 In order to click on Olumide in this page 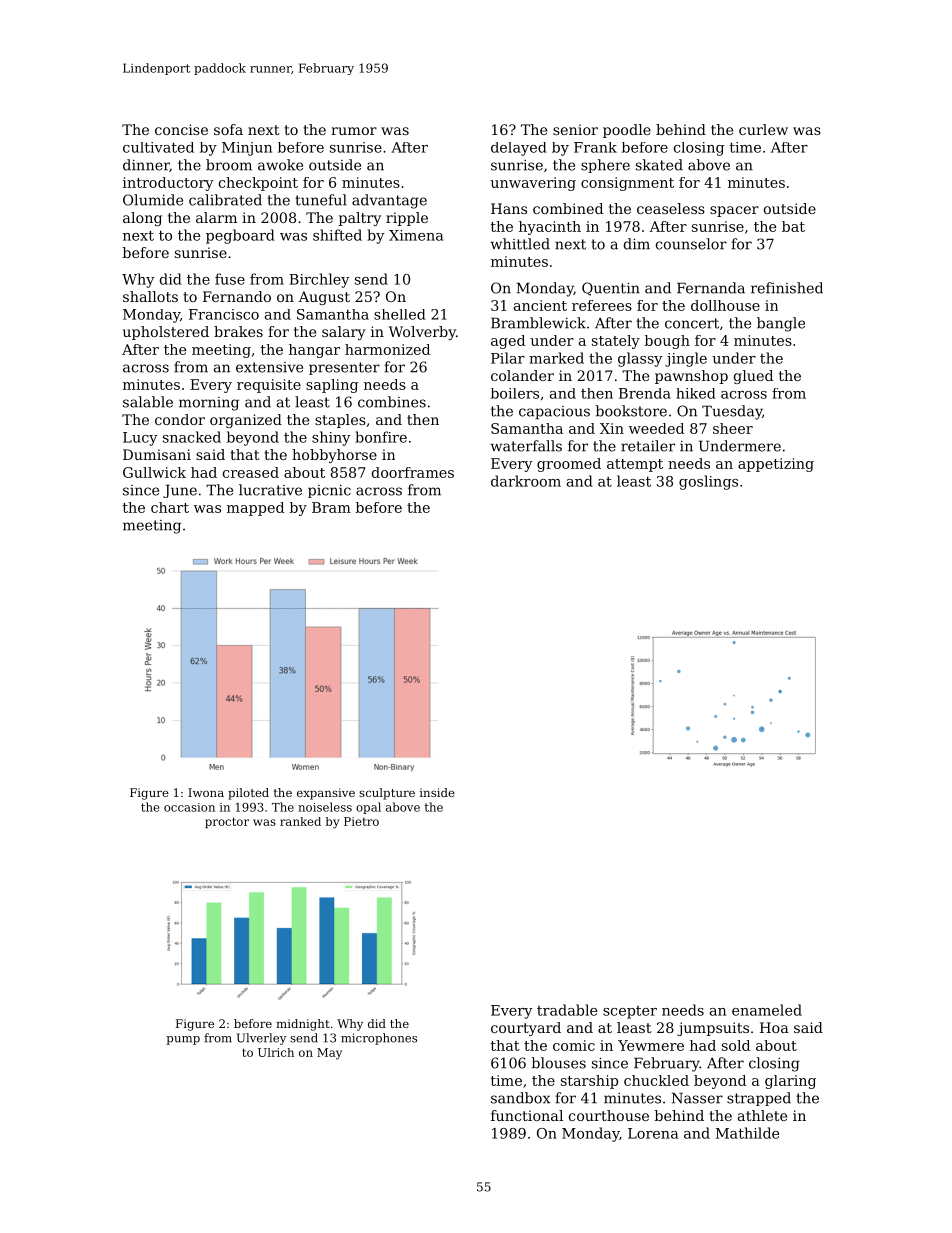, I will do `click(153, 200)`.
